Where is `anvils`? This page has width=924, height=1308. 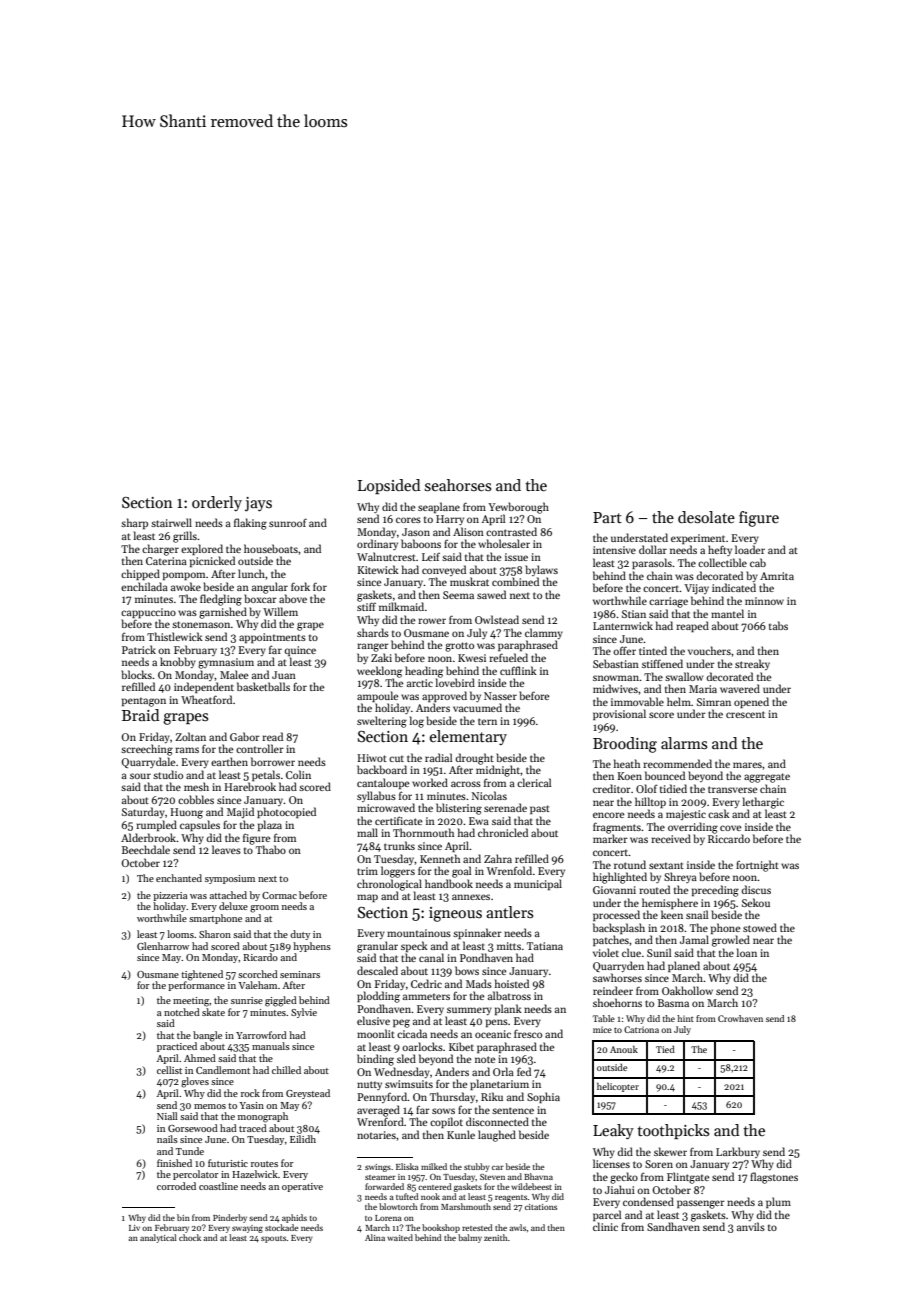 anvils is located at coordinates (751, 1226).
